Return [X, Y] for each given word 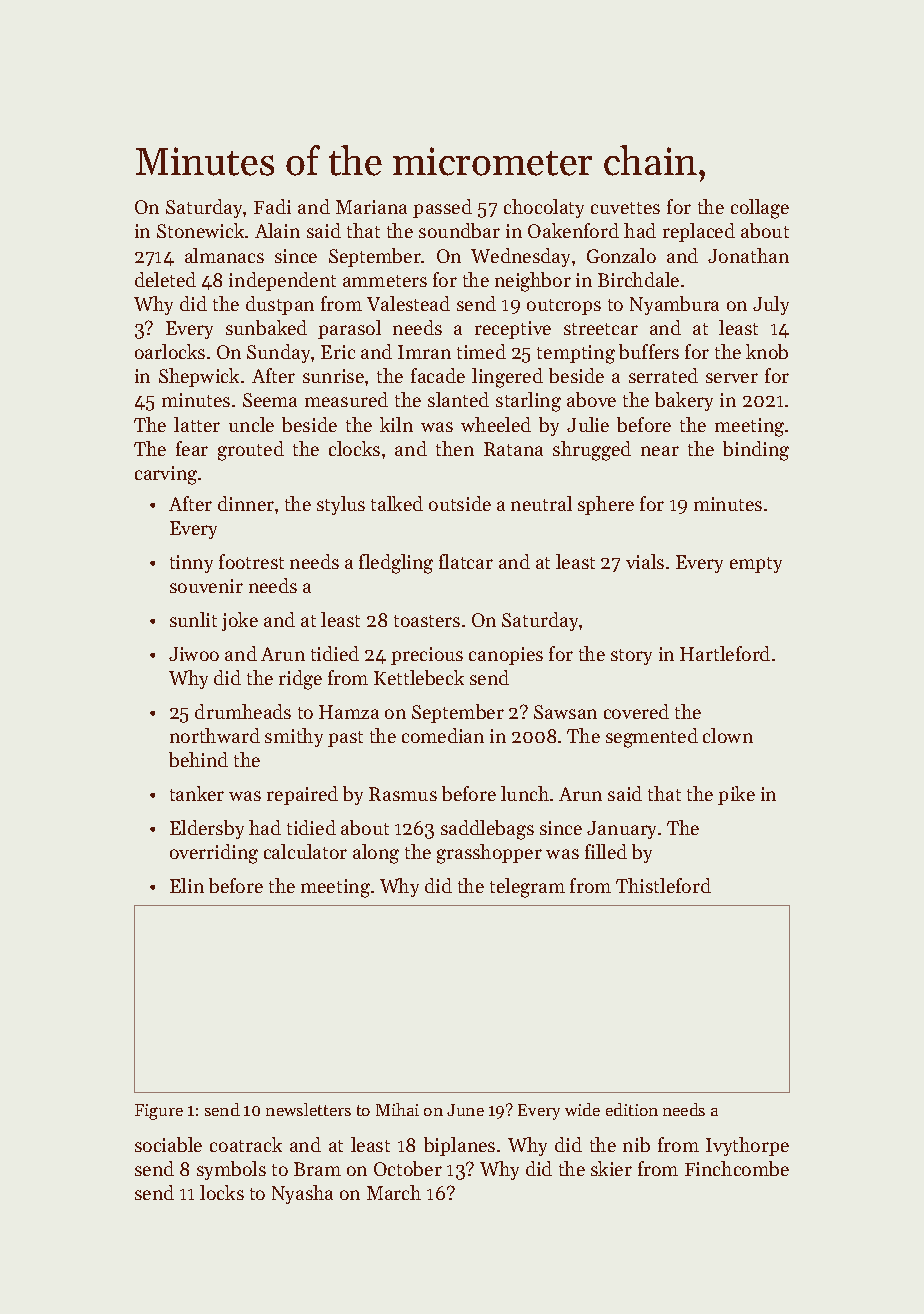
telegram [527, 888]
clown [728, 735]
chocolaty [544, 208]
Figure [159, 1112]
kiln [396, 424]
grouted [251, 451]
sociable [168, 1144]
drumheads [243, 711]
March [394, 1192]
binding [756, 451]
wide [582, 1109]
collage [760, 209]
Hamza [349, 712]
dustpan [280, 305]
